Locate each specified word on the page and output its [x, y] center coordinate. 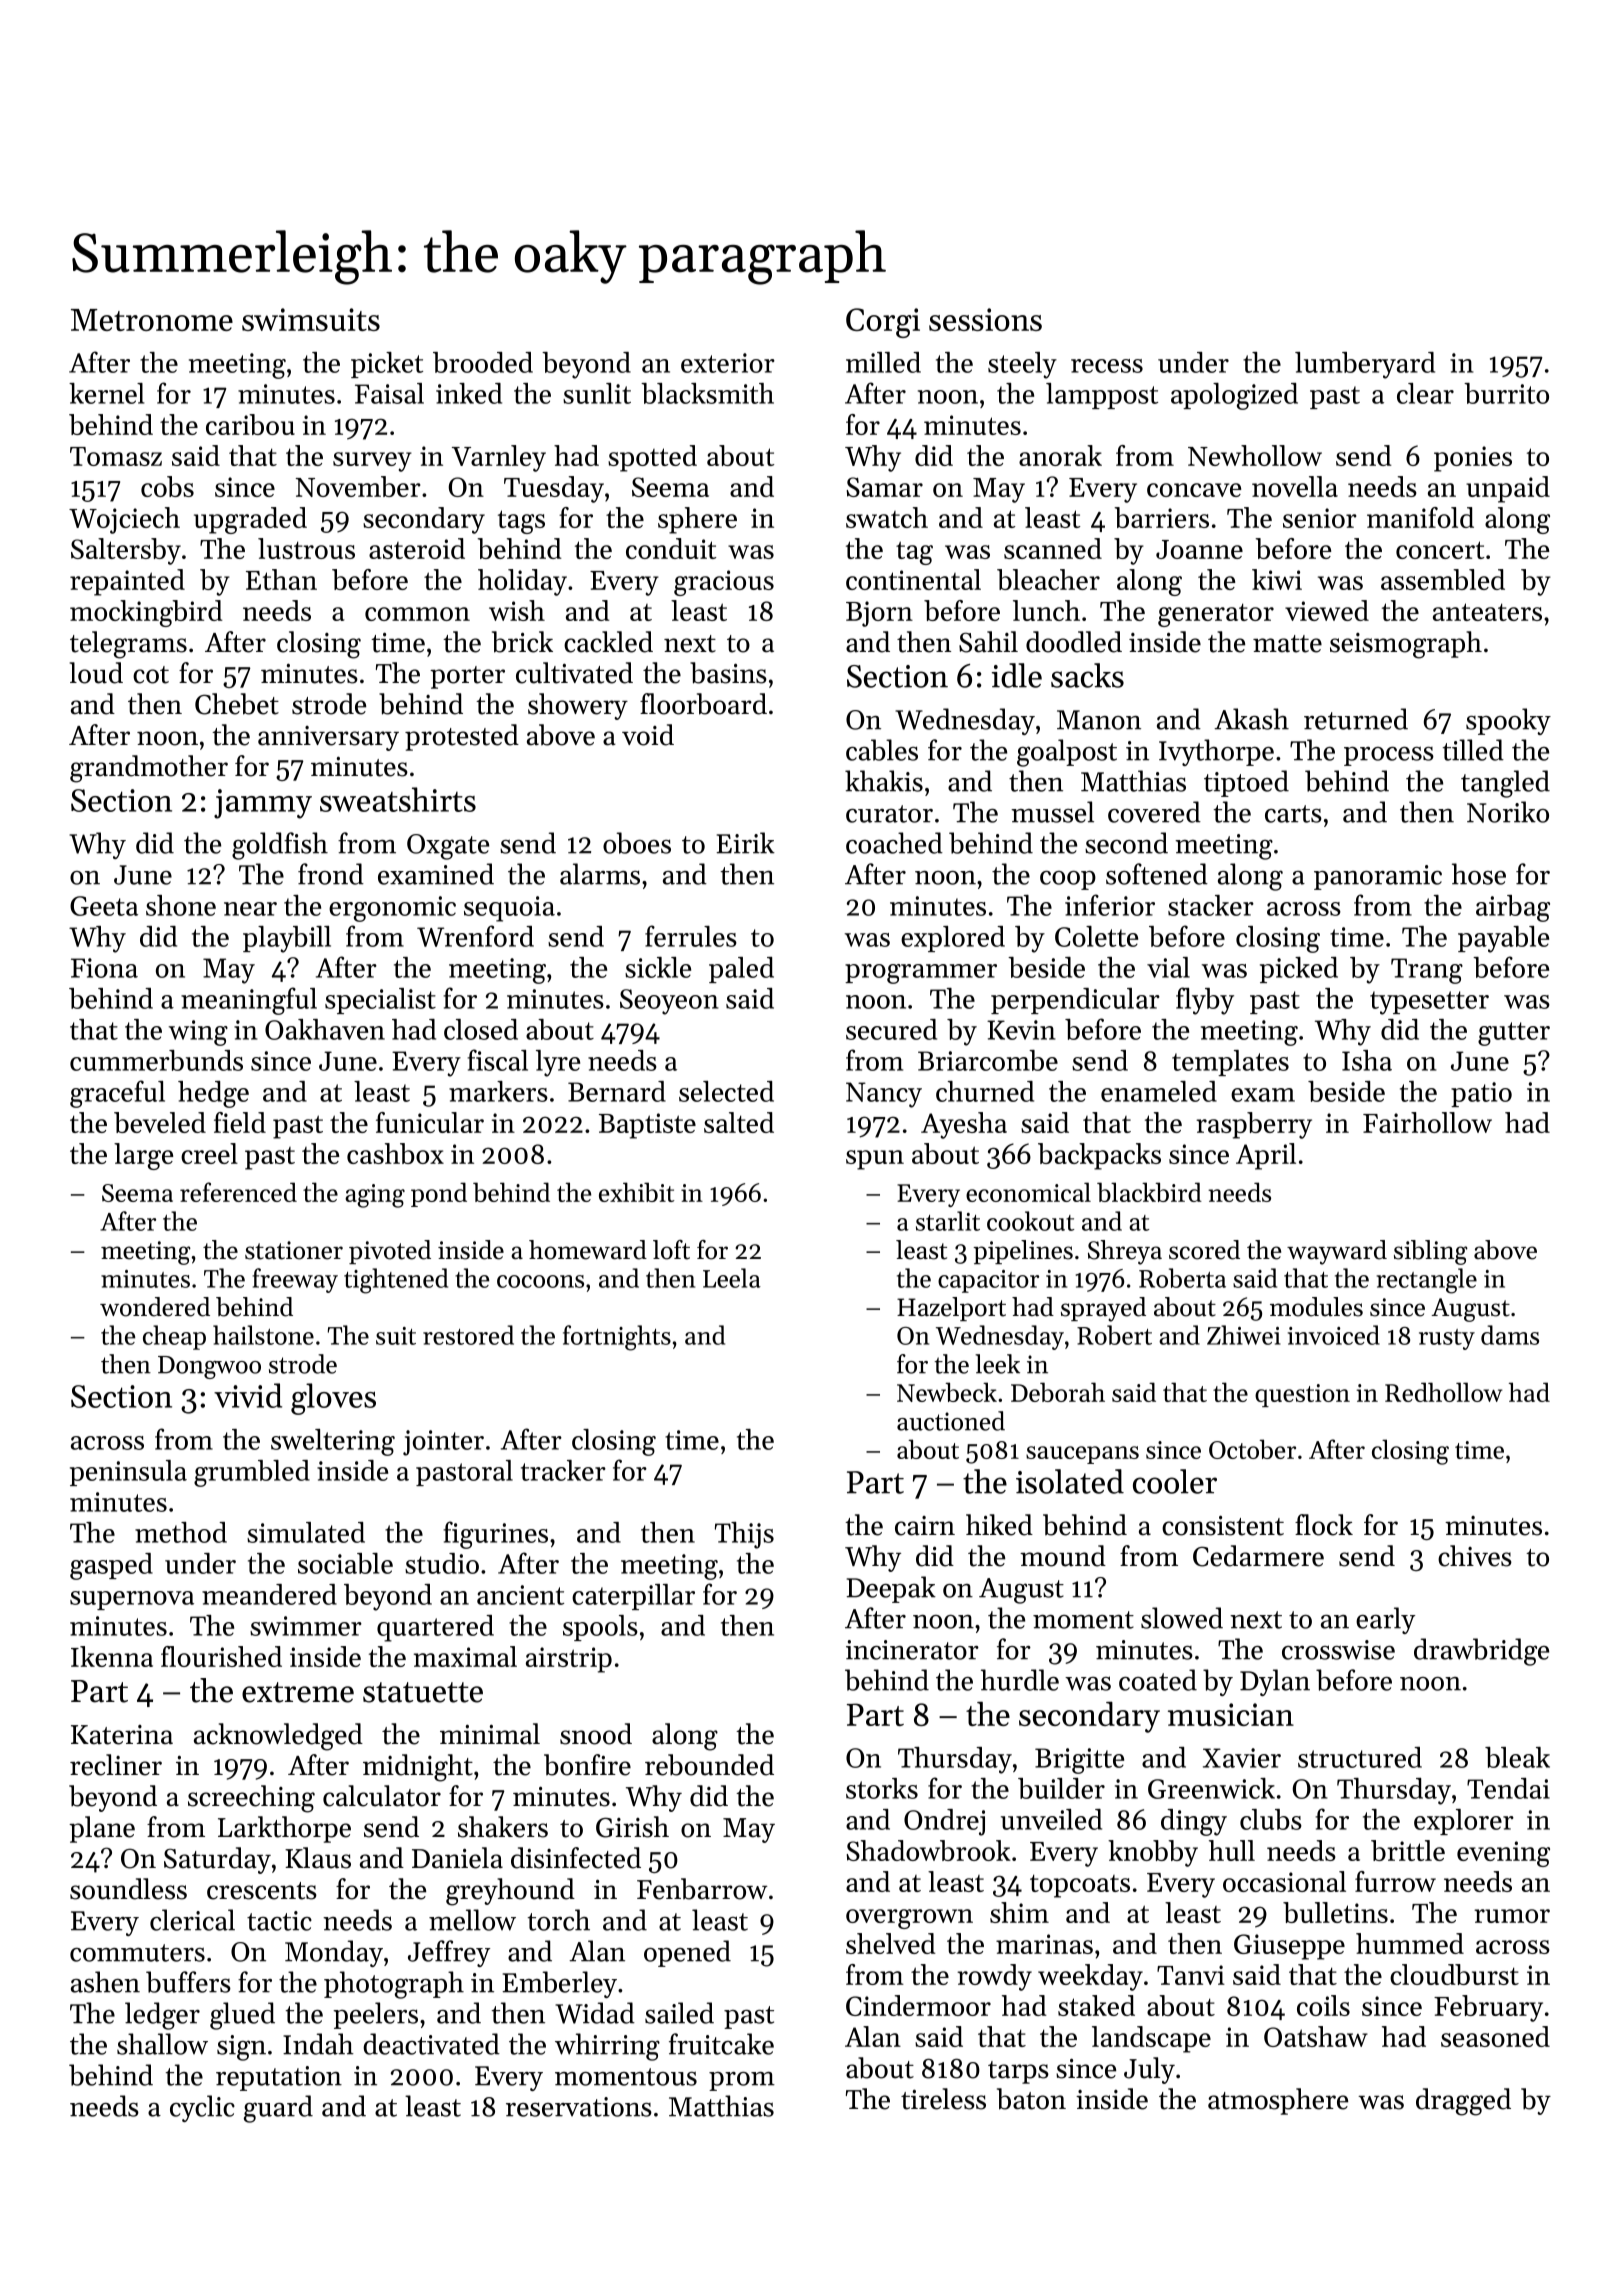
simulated [306, 1532]
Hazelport [951, 1309]
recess [1107, 366]
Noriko [1508, 812]
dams [1510, 1335]
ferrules [691, 936]
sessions [985, 319]
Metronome [152, 320]
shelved [891, 1943]
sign [241, 2048]
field [240, 1122]
